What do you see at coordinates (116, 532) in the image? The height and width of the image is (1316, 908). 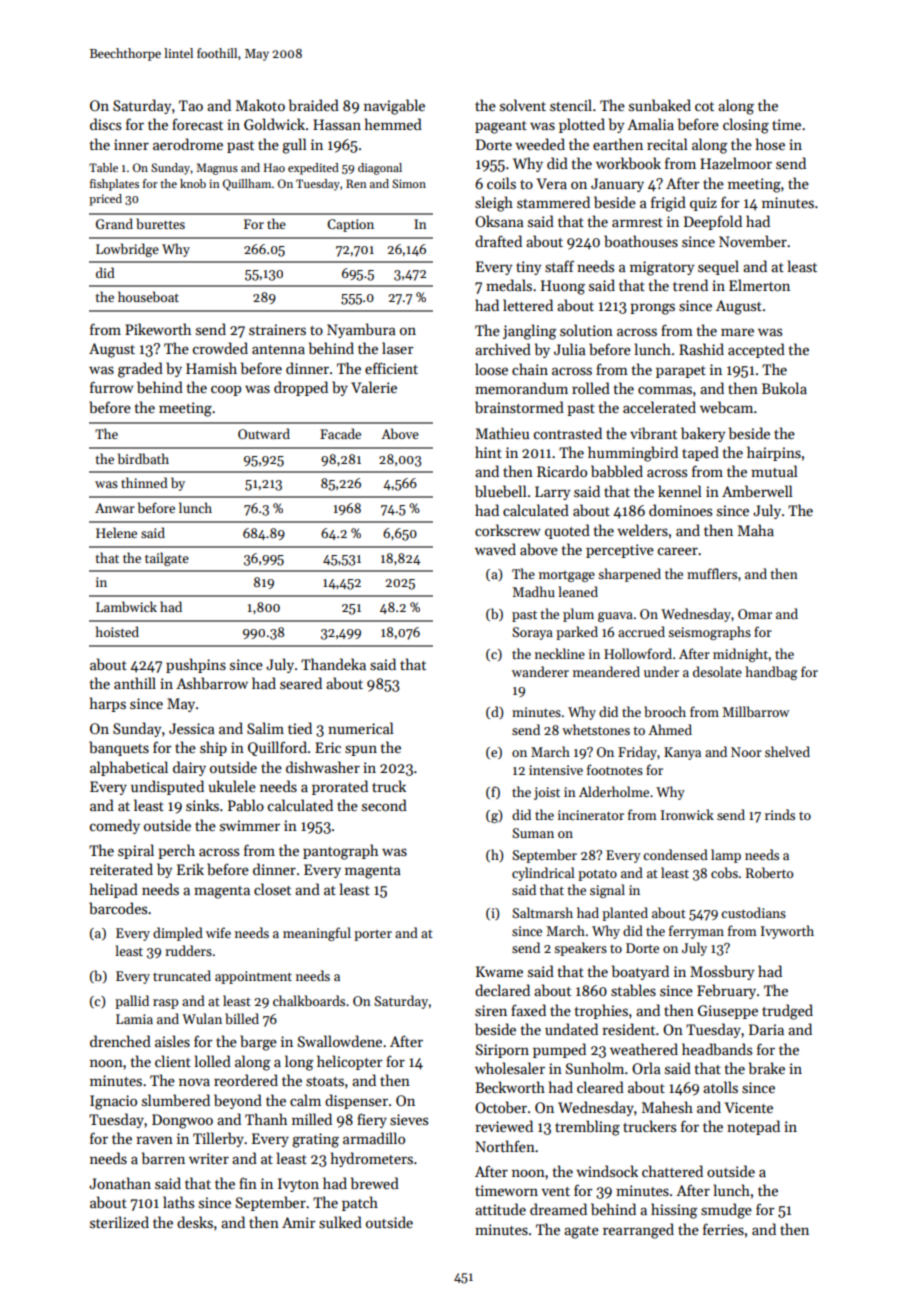 I see `Helene` at bounding box center [116, 532].
